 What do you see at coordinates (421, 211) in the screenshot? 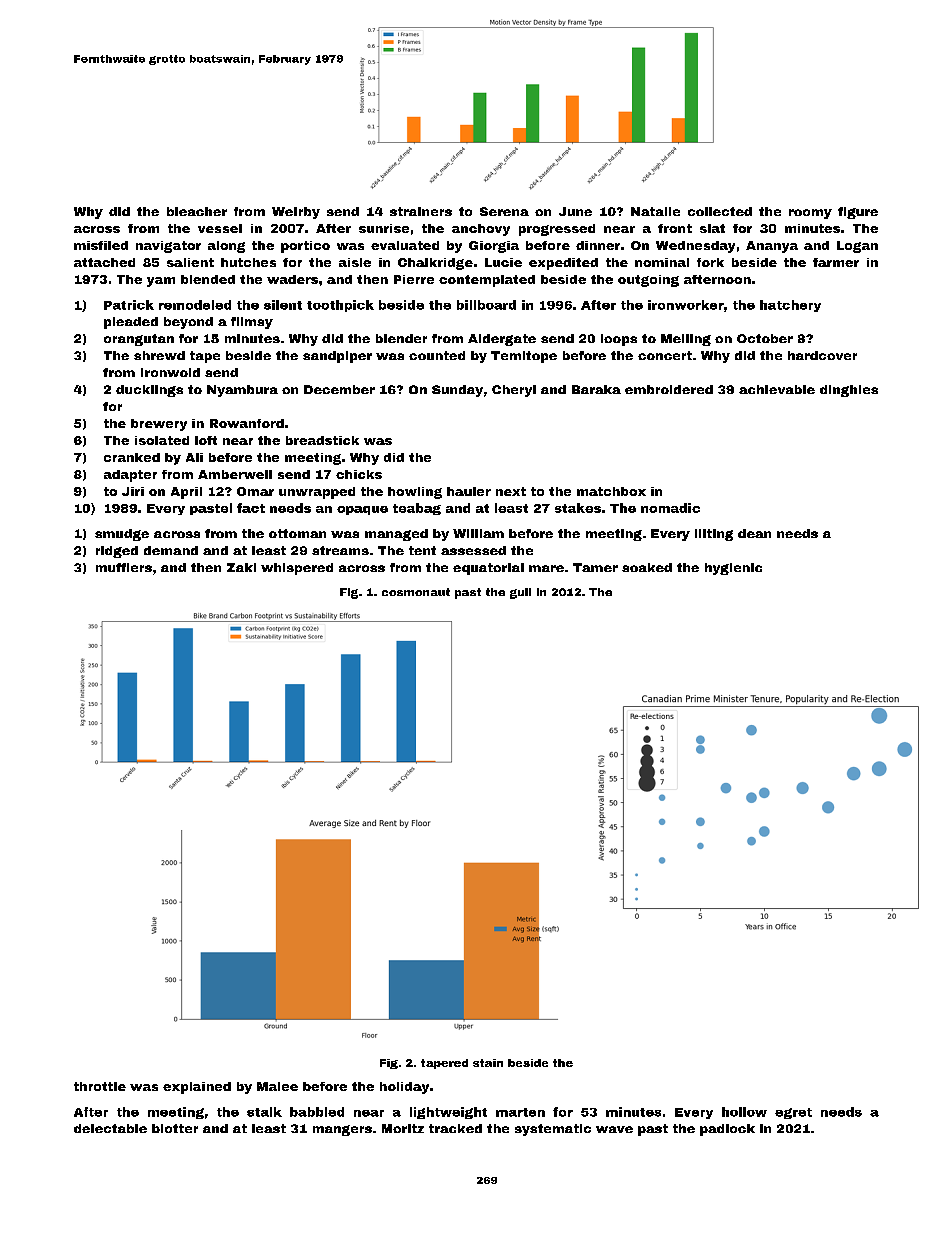
I see `strainers` at bounding box center [421, 211].
